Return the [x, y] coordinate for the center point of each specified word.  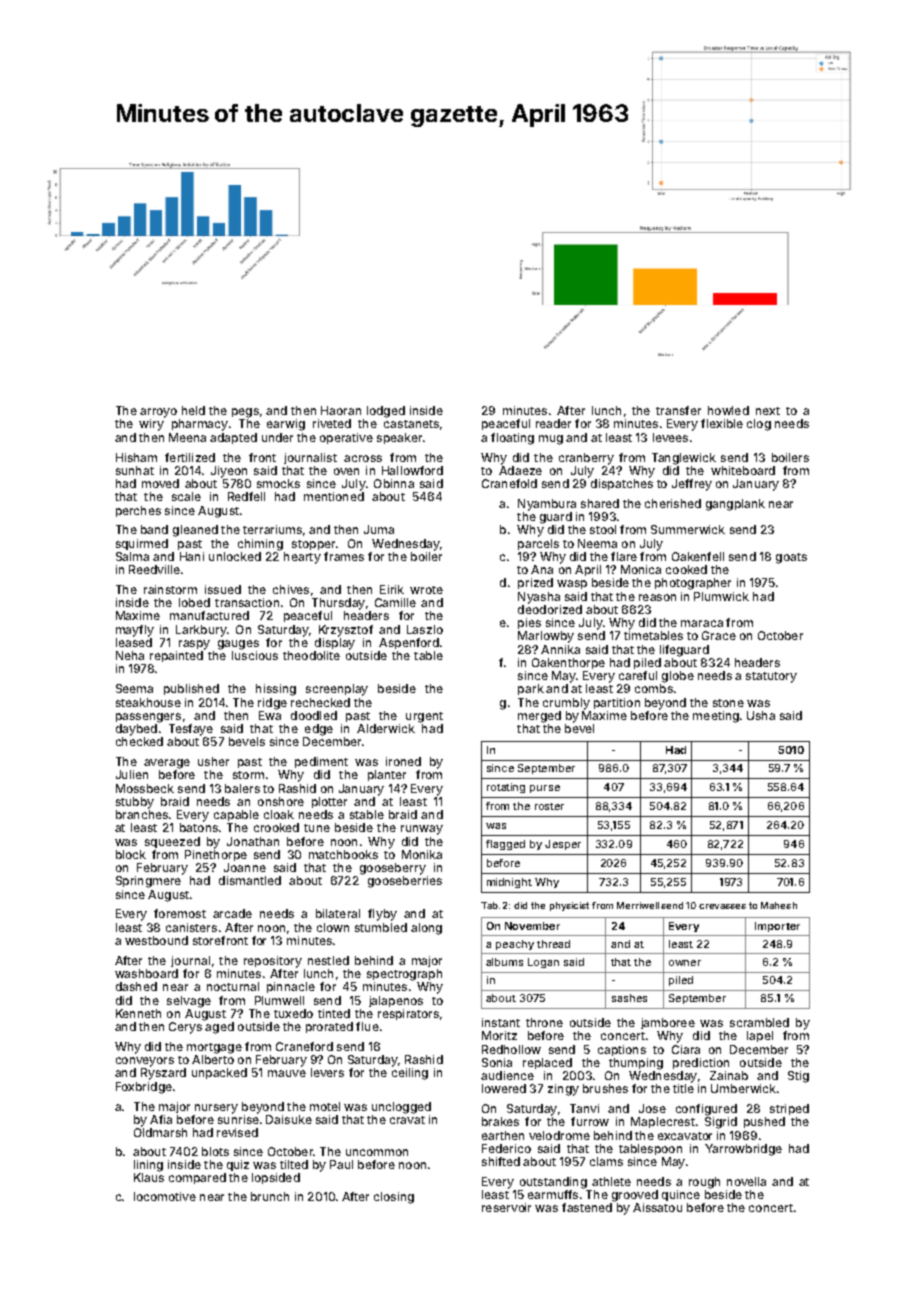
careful [638, 675]
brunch [270, 1196]
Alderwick [386, 728]
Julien [132, 774]
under [277, 437]
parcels [538, 544]
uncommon [377, 1152]
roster [549, 806]
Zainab [729, 1075]
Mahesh [779, 905]
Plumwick [721, 596]
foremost [180, 913]
